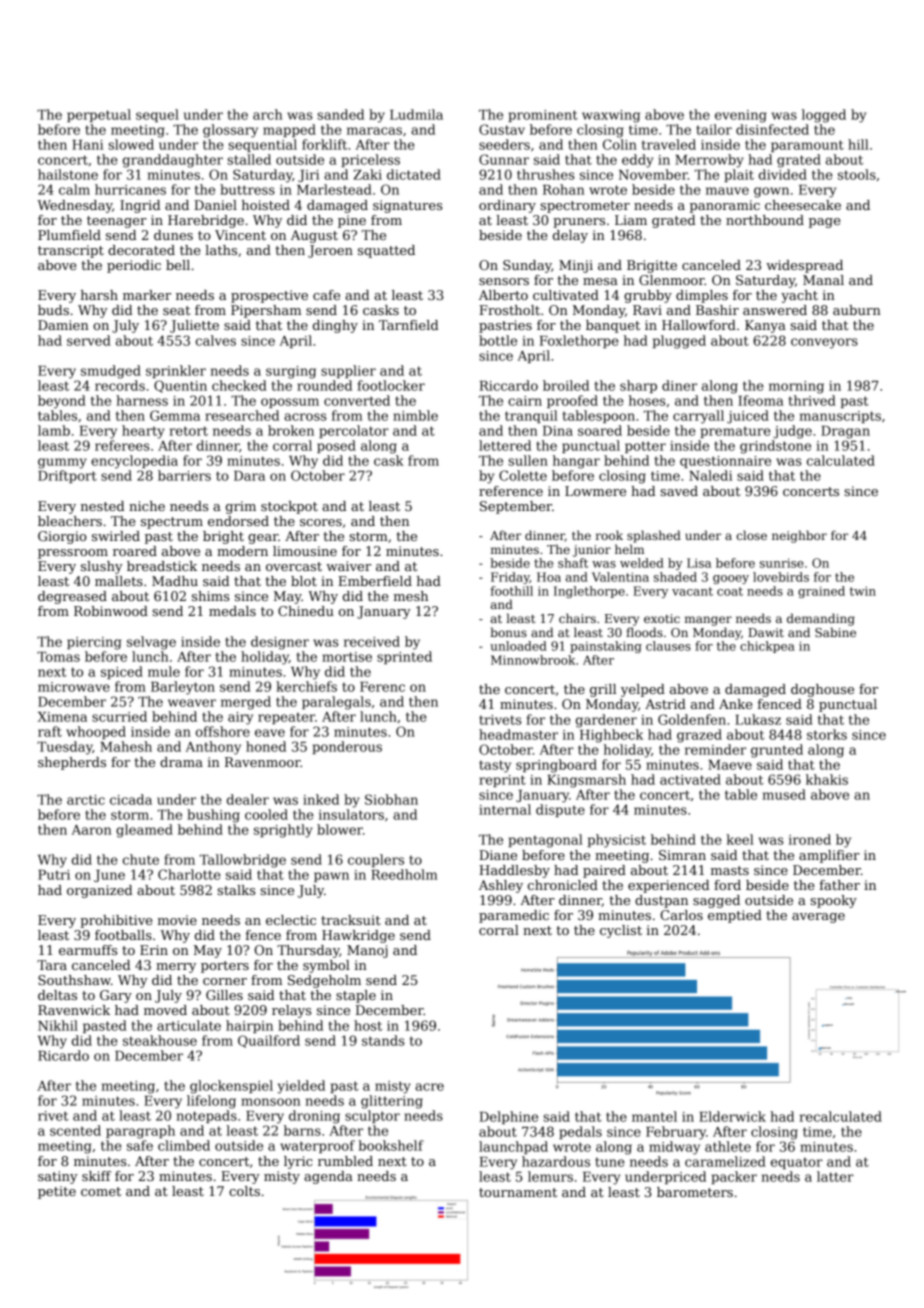  Describe the element at coordinates (143, 432) in the image. I see `hearty` at that location.
